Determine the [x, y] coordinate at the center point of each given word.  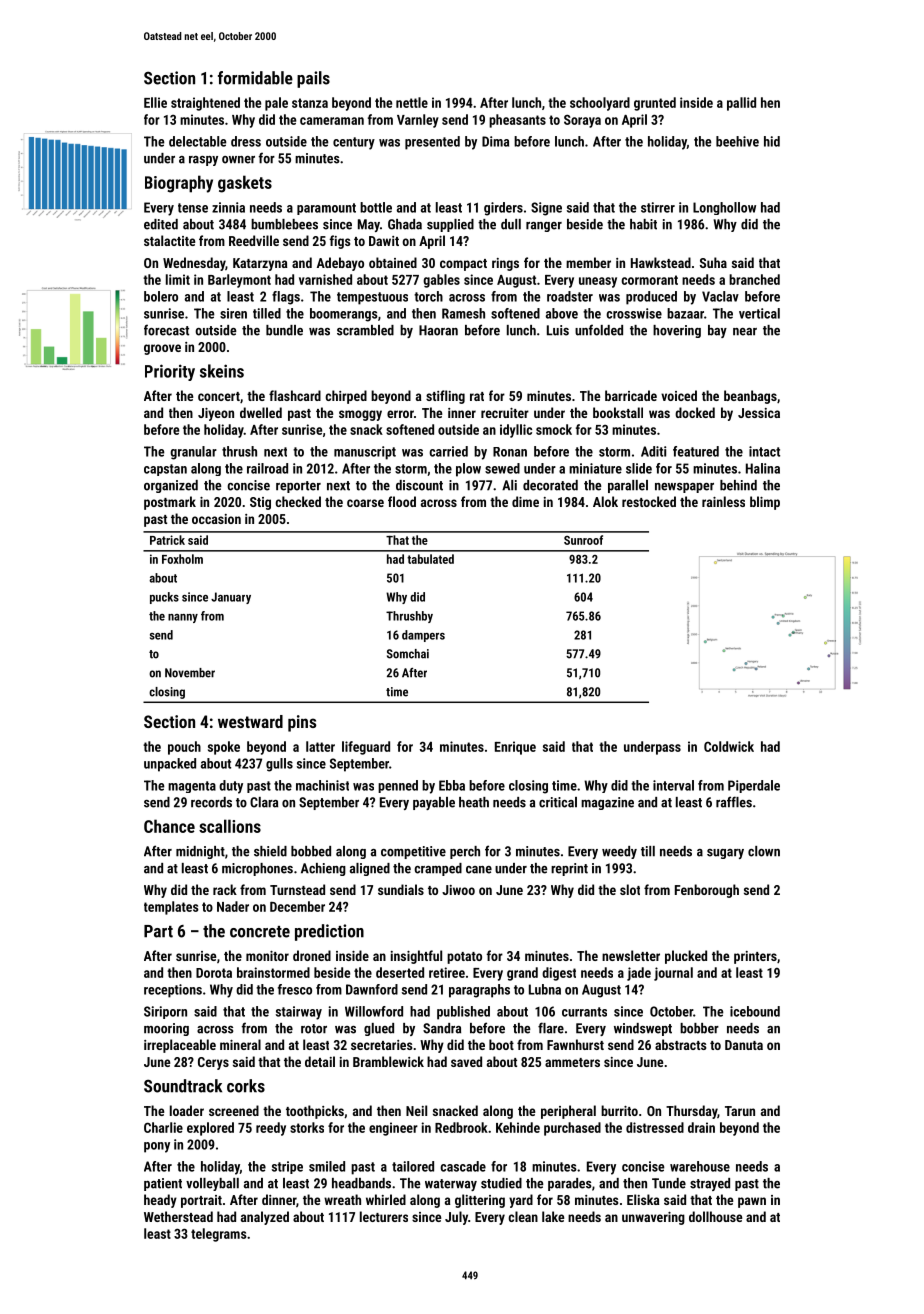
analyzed [265, 1218]
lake [553, 1216]
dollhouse [715, 1216]
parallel [628, 486]
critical [558, 802]
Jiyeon [216, 414]
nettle [412, 102]
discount [419, 485]
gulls [279, 765]
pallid [741, 104]
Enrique [515, 748]
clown [764, 851]
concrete [260, 932]
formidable [255, 78]
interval [673, 785]
